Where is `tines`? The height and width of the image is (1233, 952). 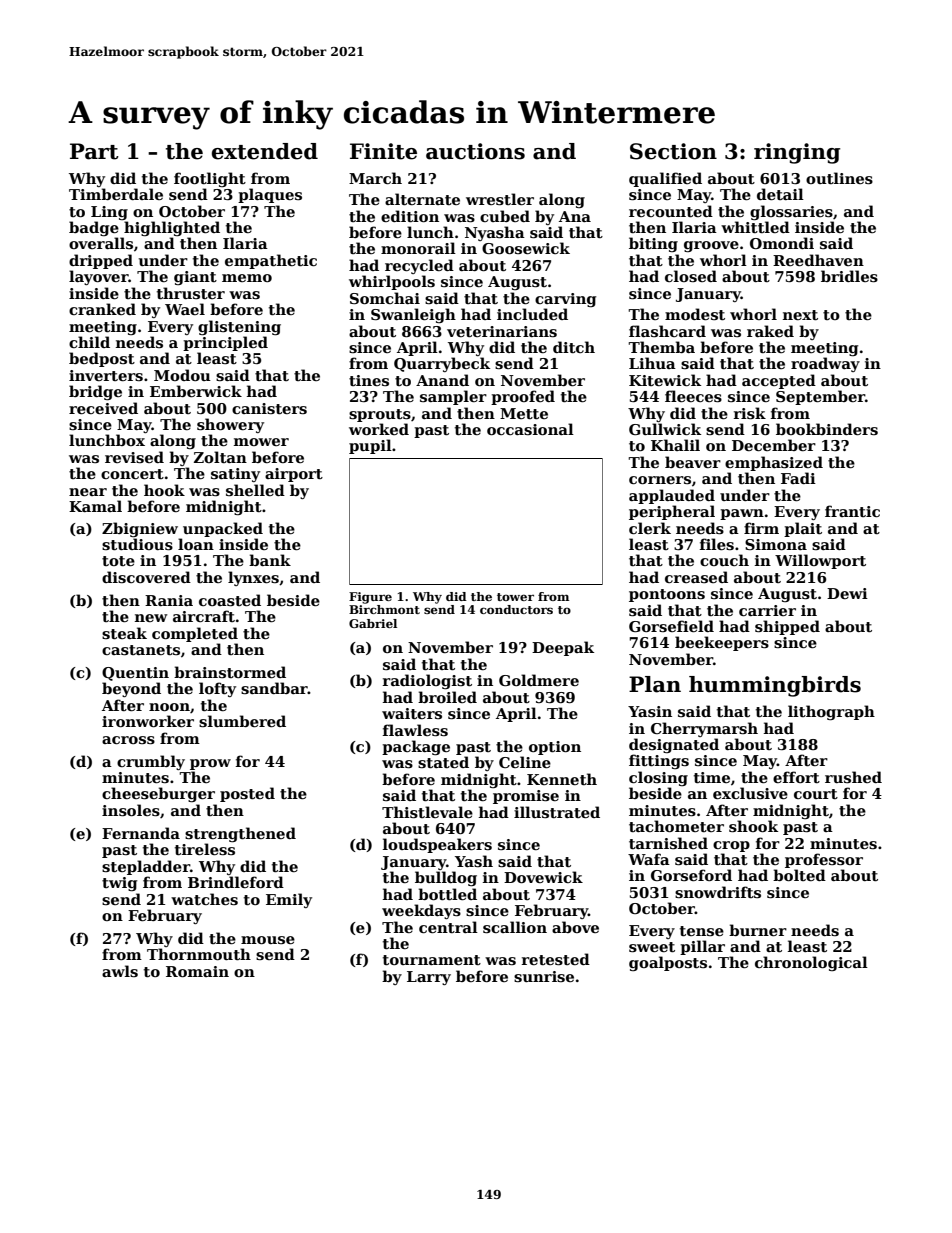
tines is located at coordinates (369, 380).
